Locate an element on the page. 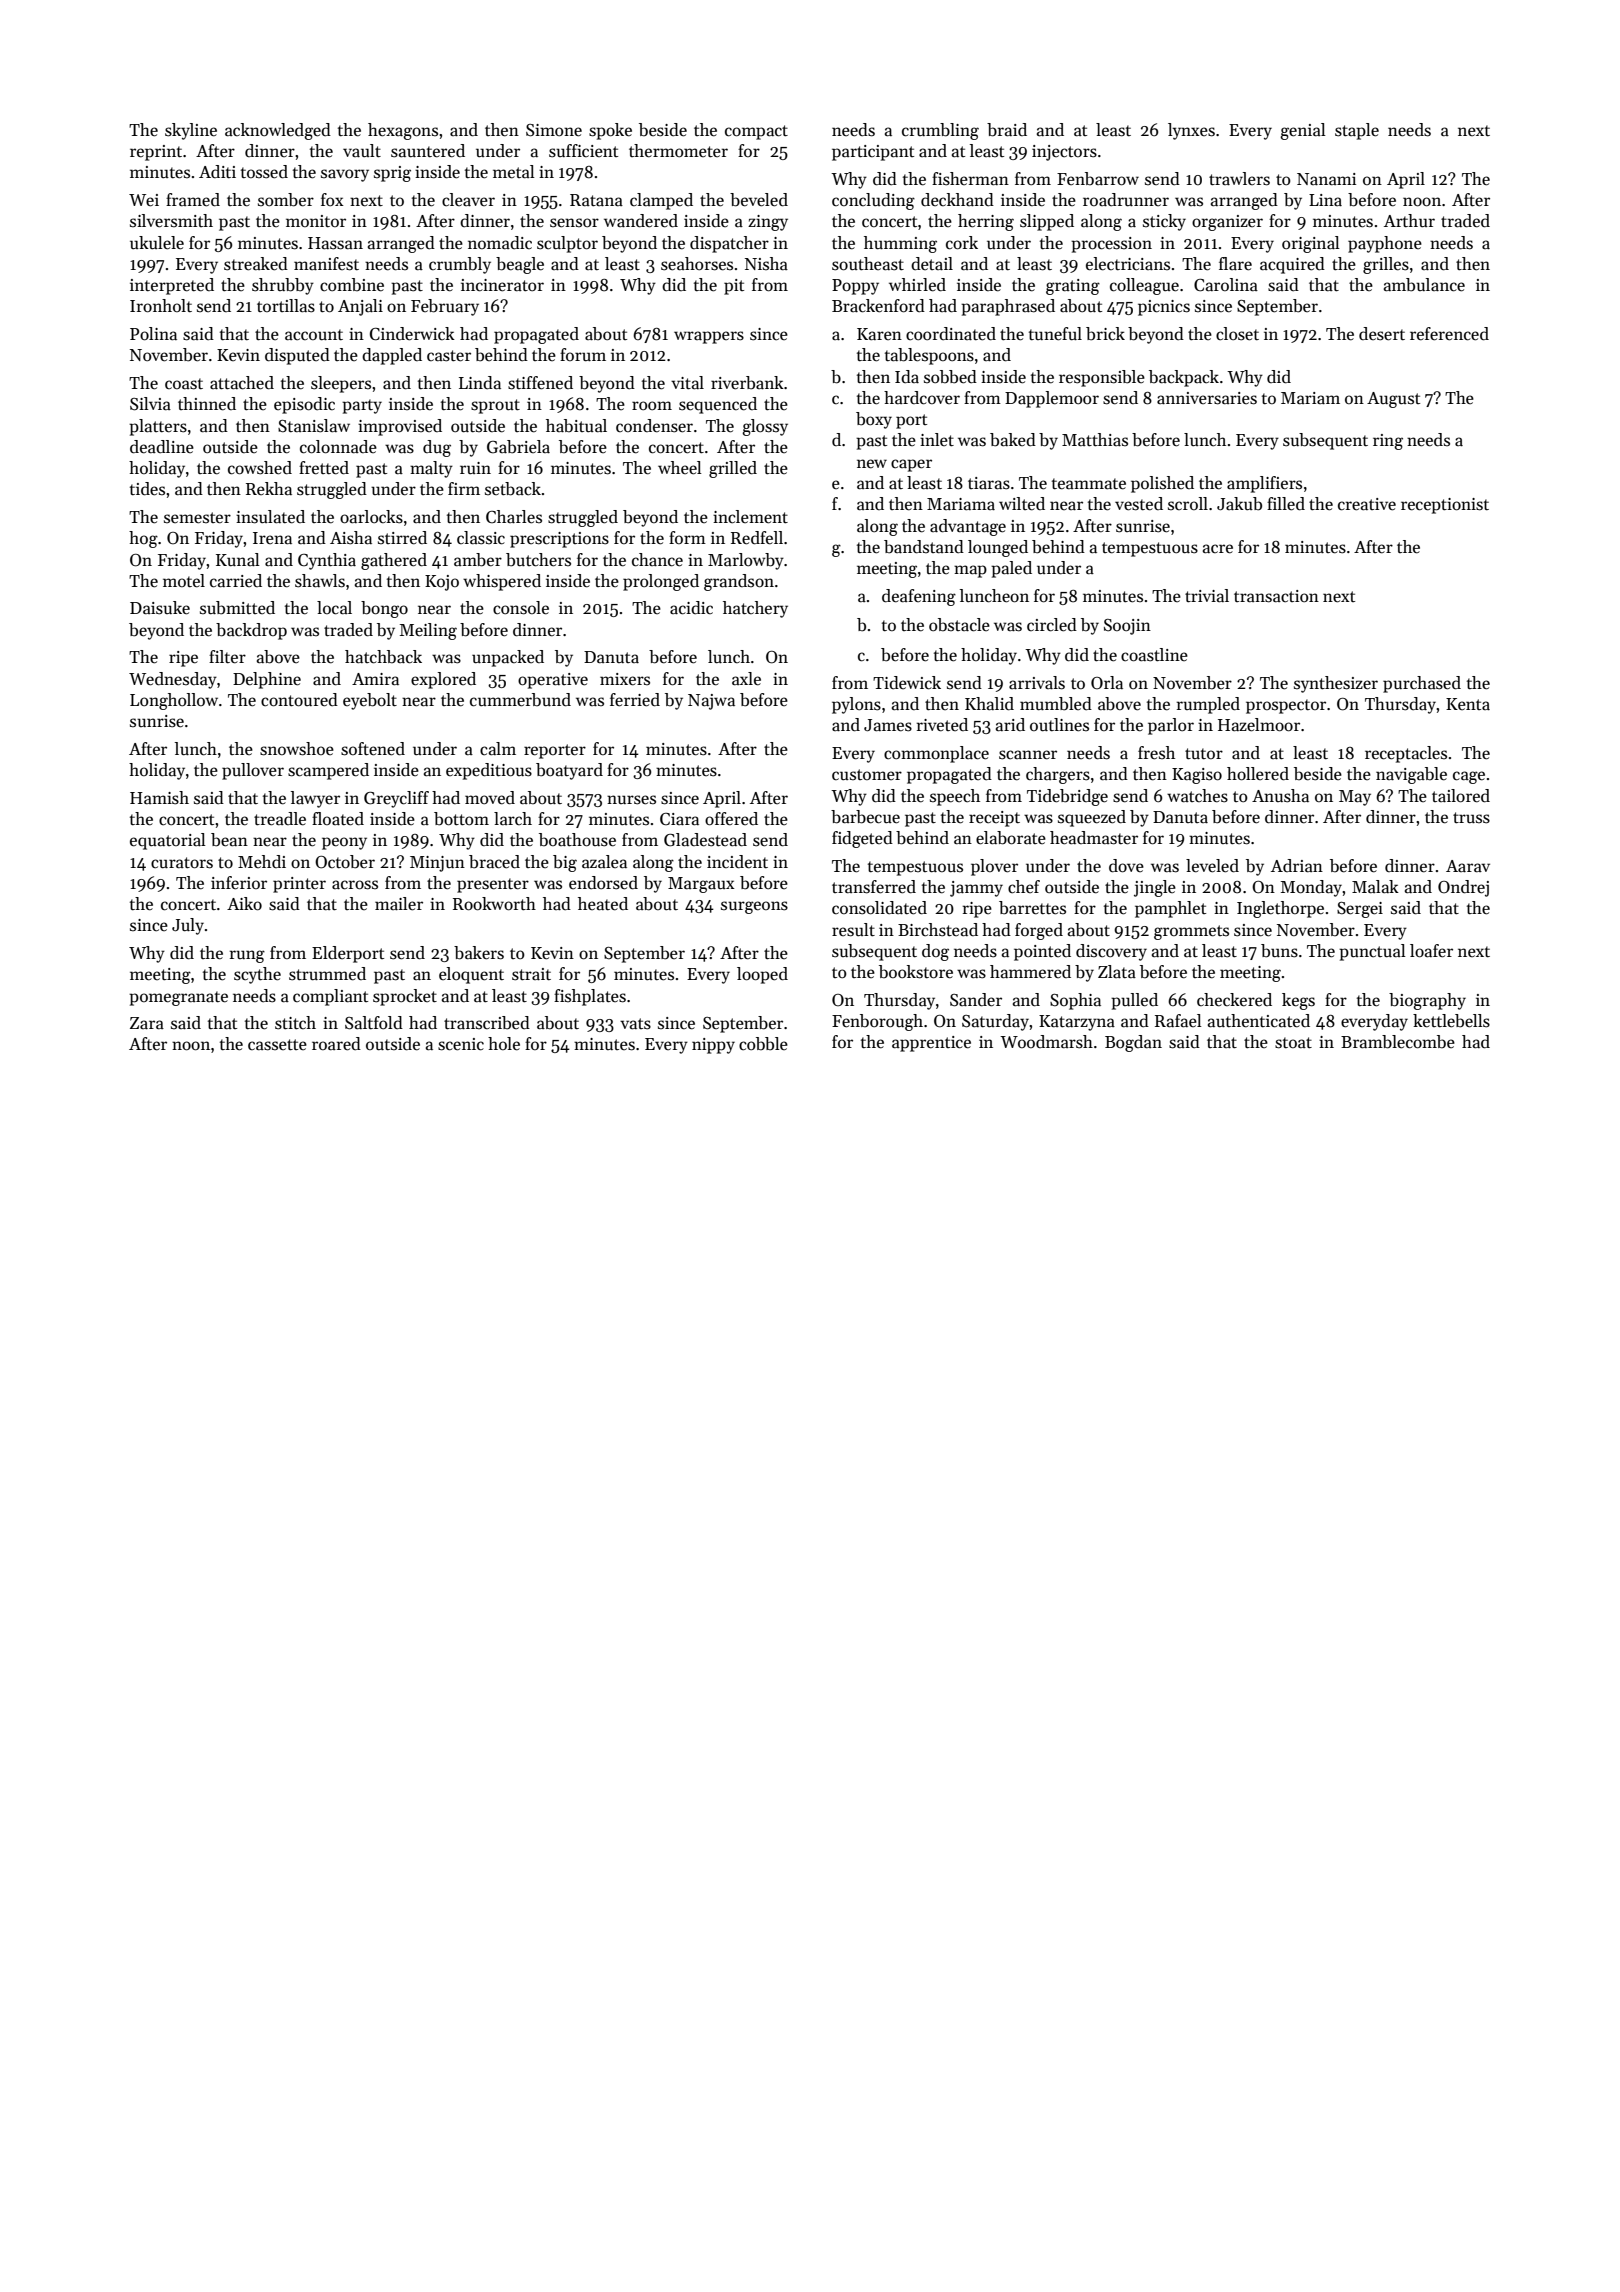 Image resolution: width=1620 pixels, height=2292 pixels. Delphine is located at coordinates (267, 680).
